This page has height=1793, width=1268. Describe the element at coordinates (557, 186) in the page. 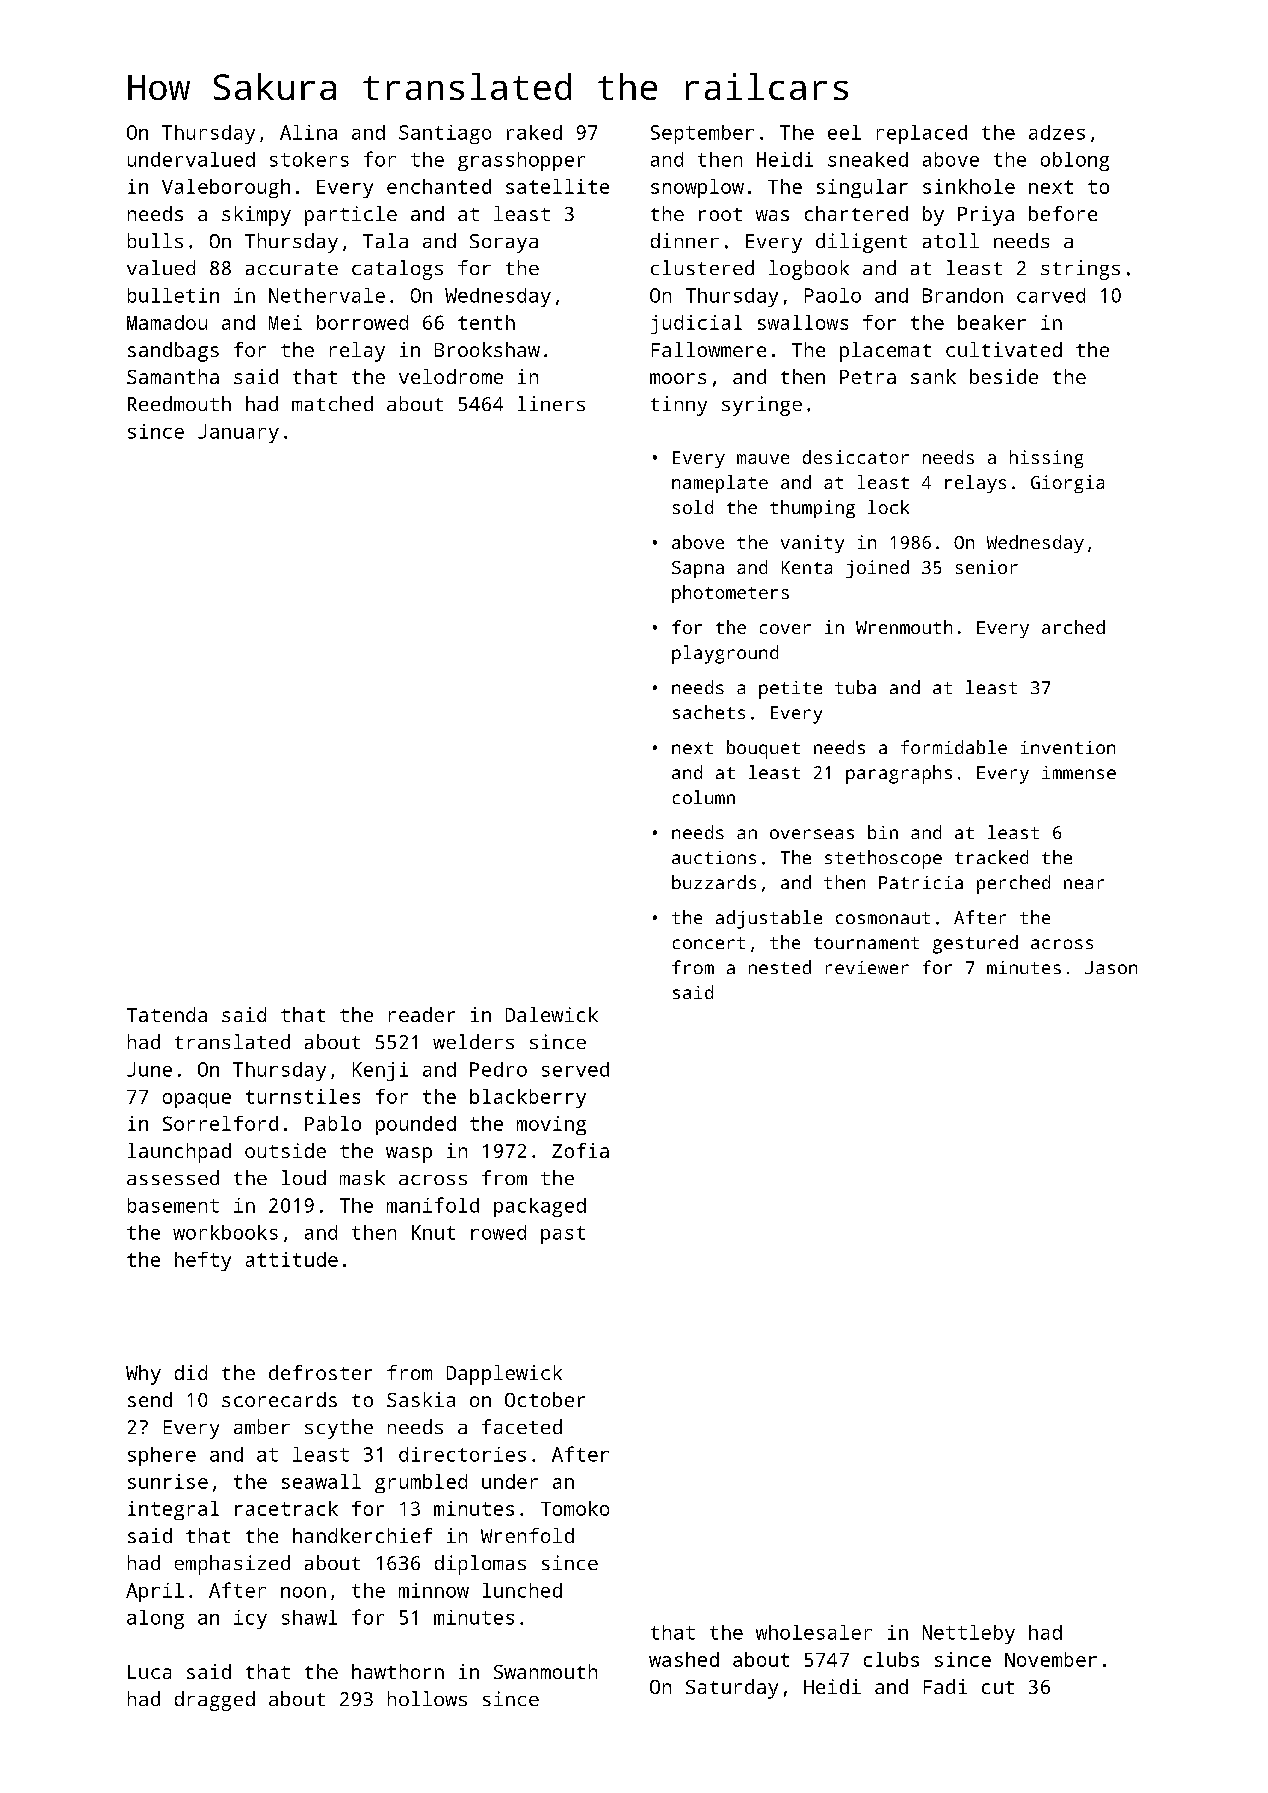

I see `satellite` at that location.
